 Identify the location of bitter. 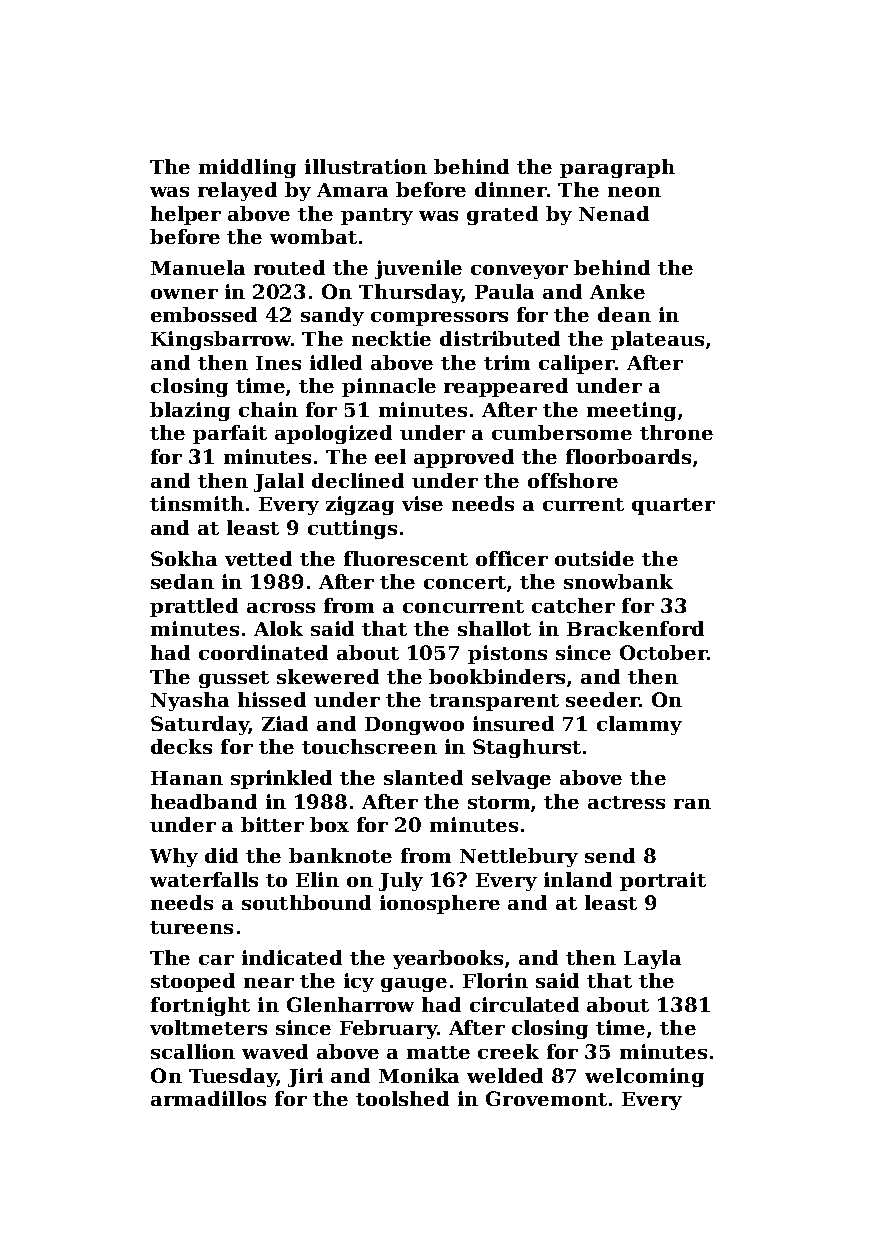
(272, 824).
